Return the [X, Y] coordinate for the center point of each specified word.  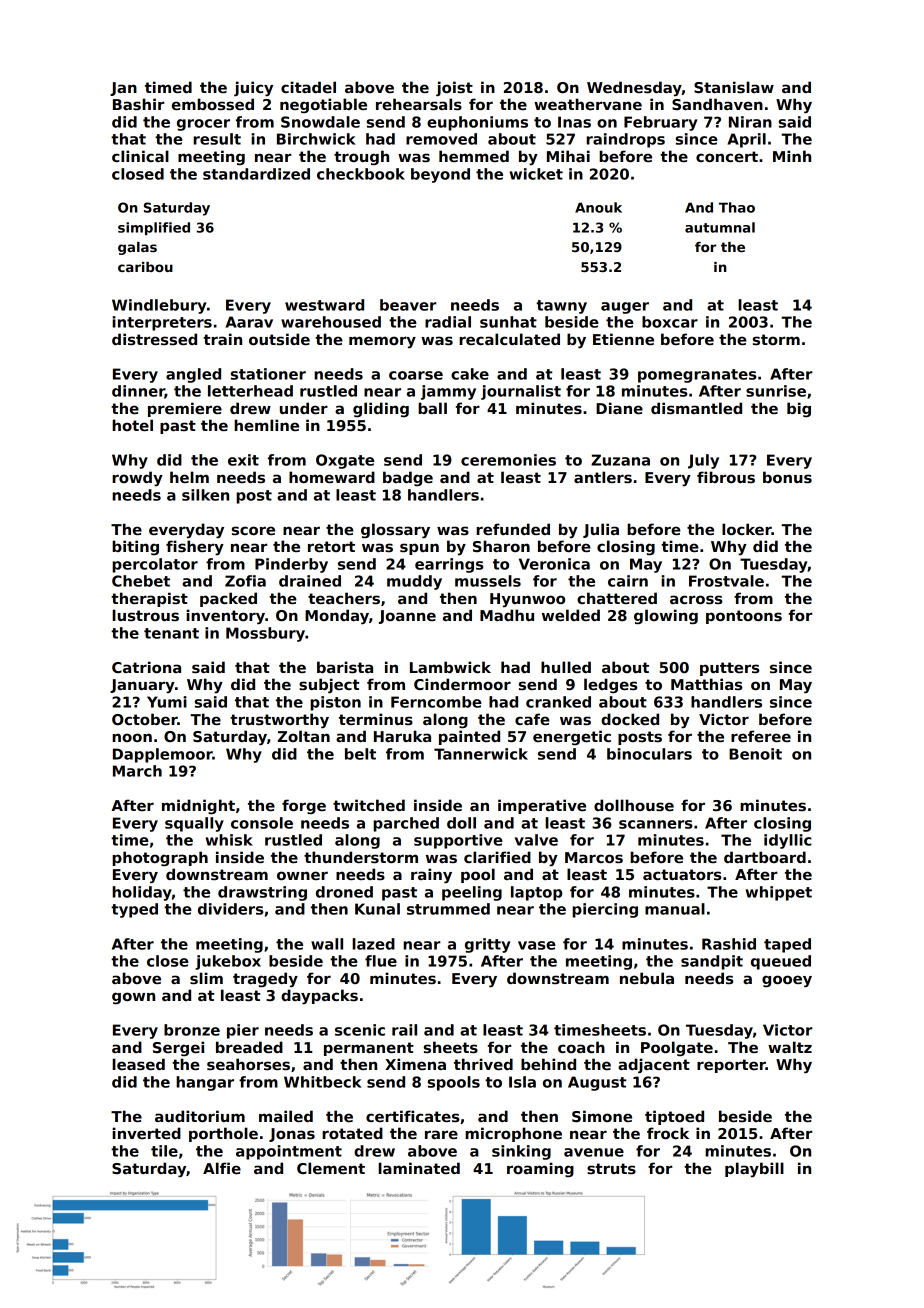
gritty [487, 945]
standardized [256, 174]
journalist [521, 392]
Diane [619, 408]
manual [675, 909]
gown [133, 998]
